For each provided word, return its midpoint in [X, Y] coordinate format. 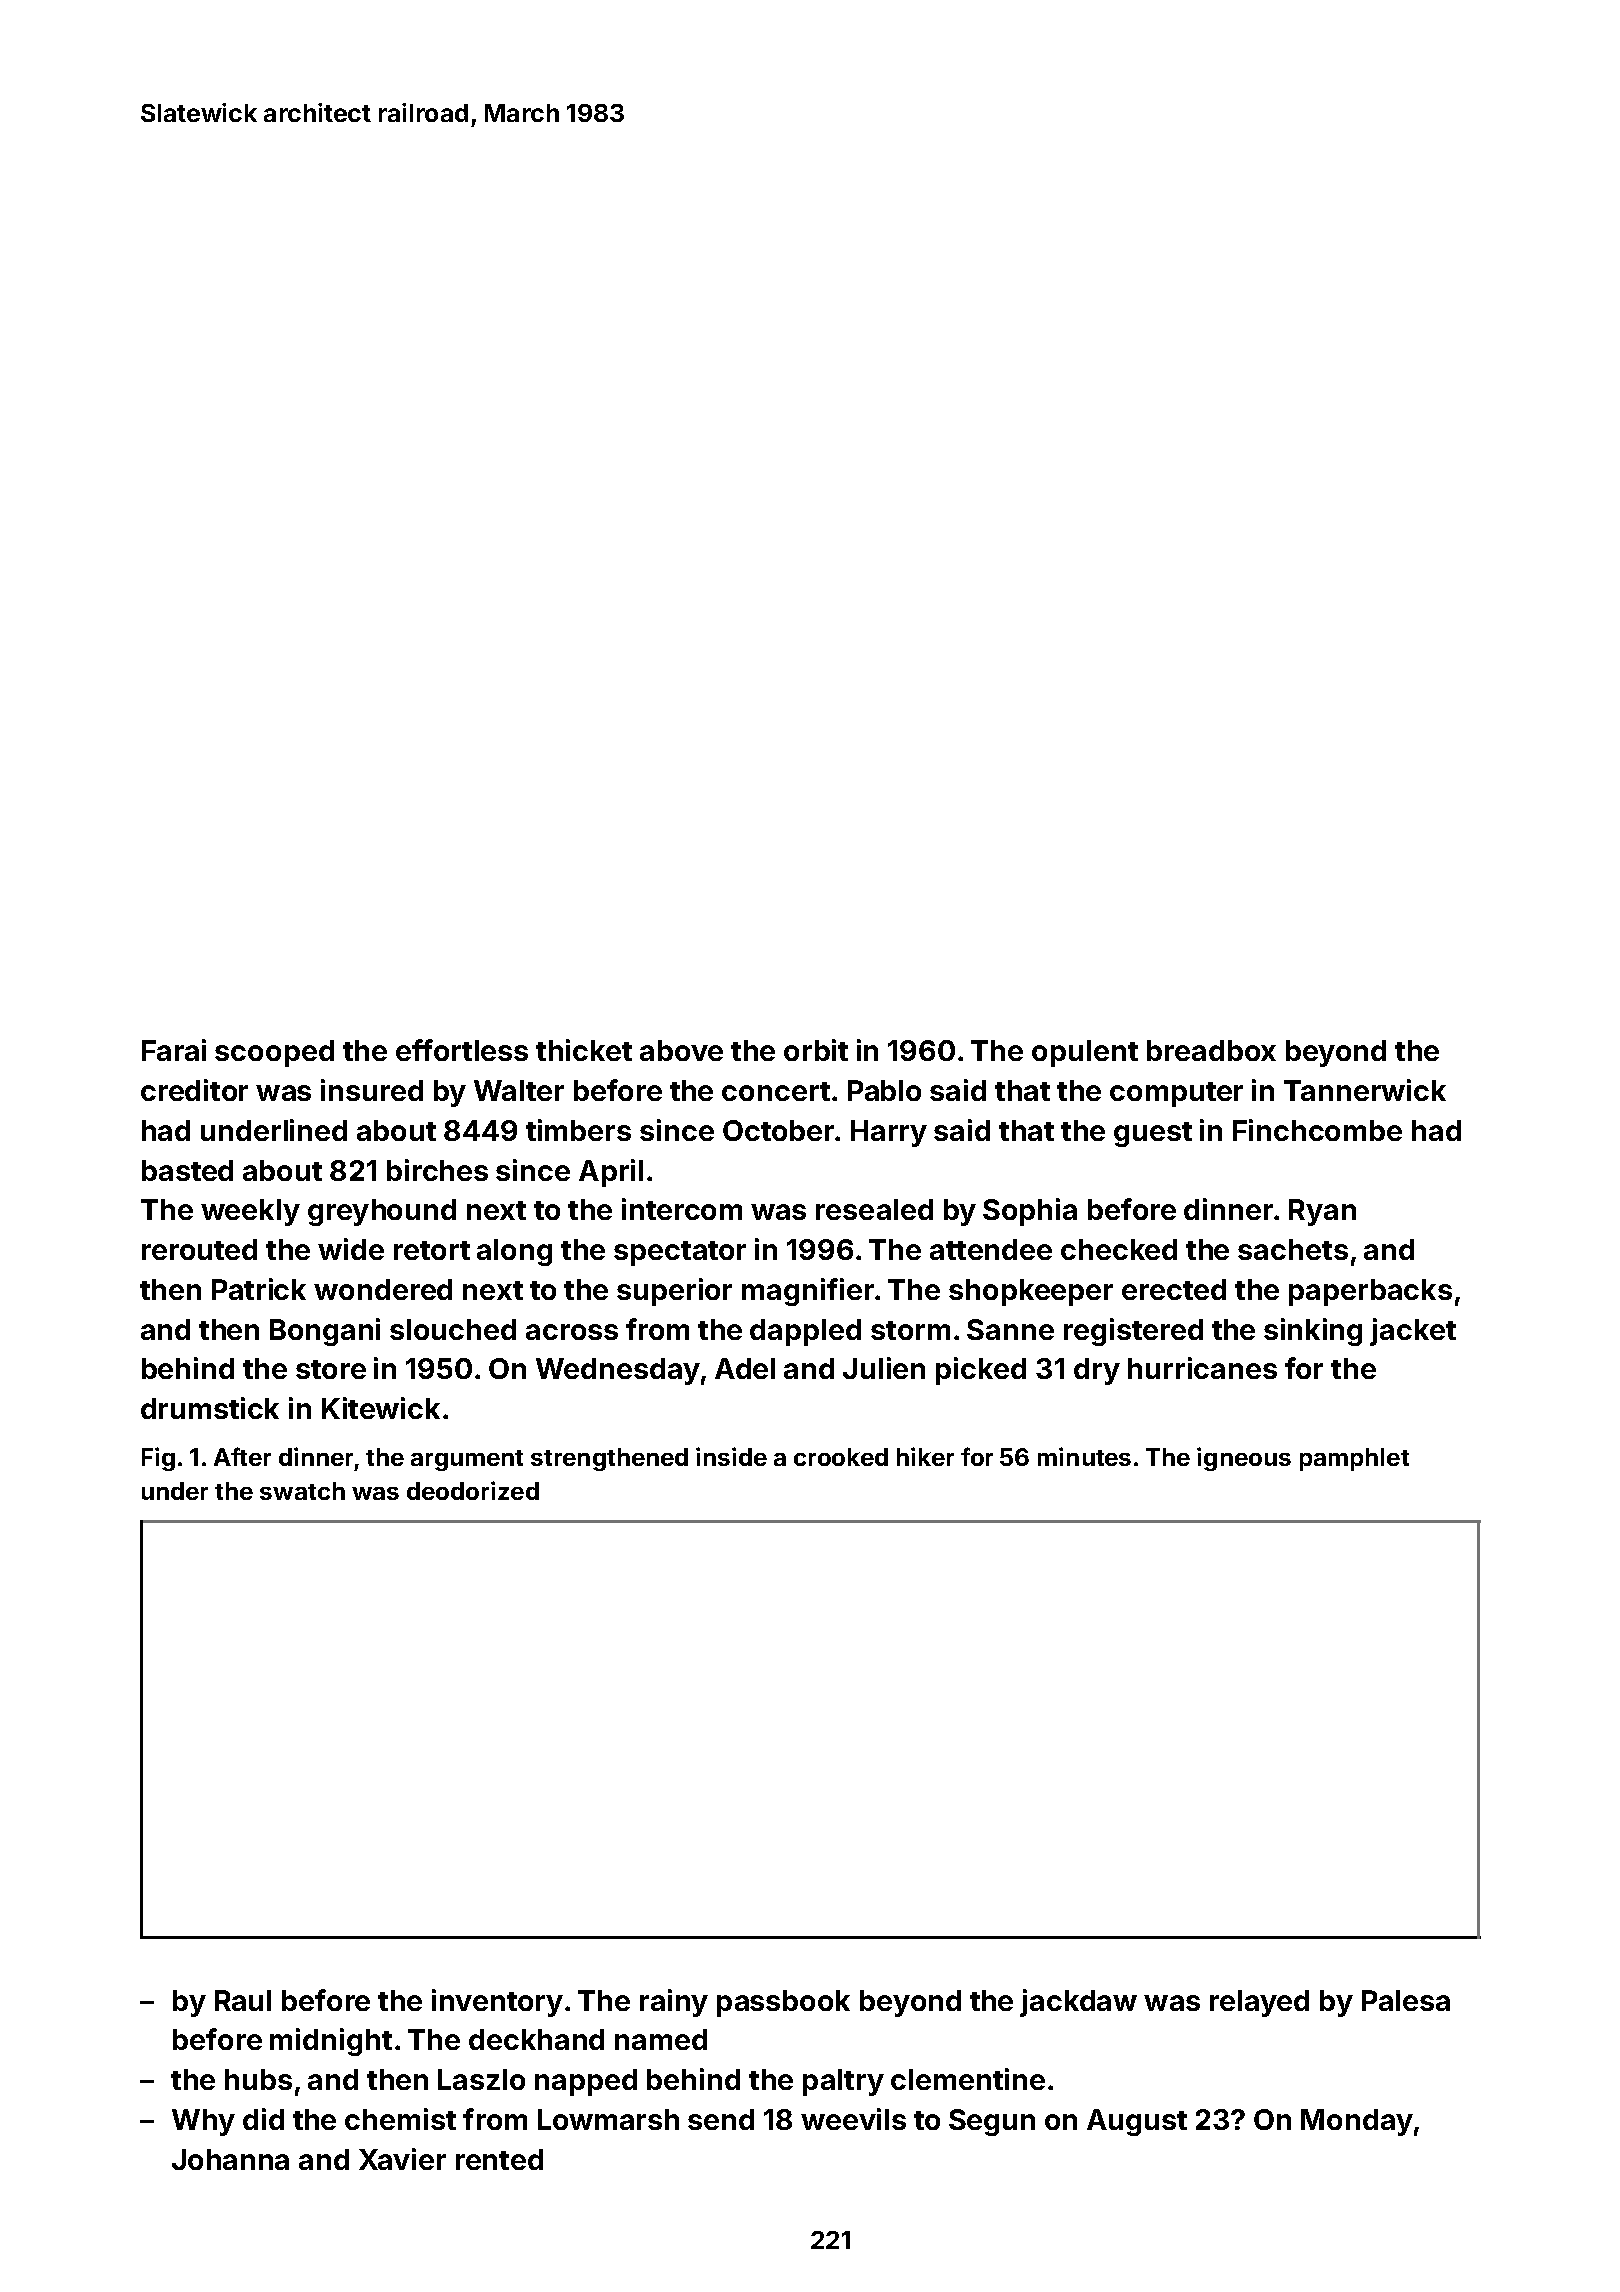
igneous [1244, 1459]
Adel [745, 1368]
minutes [1084, 1456]
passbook [783, 2003]
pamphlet [1354, 1459]
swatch [302, 1491]
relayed [1259, 2003]
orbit [816, 1050]
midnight [331, 2042]
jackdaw [1078, 2003]
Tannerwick [1365, 1090]
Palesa [1406, 2000]
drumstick [210, 1408]
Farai [174, 1050]
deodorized [473, 1490]
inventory [497, 2003]
